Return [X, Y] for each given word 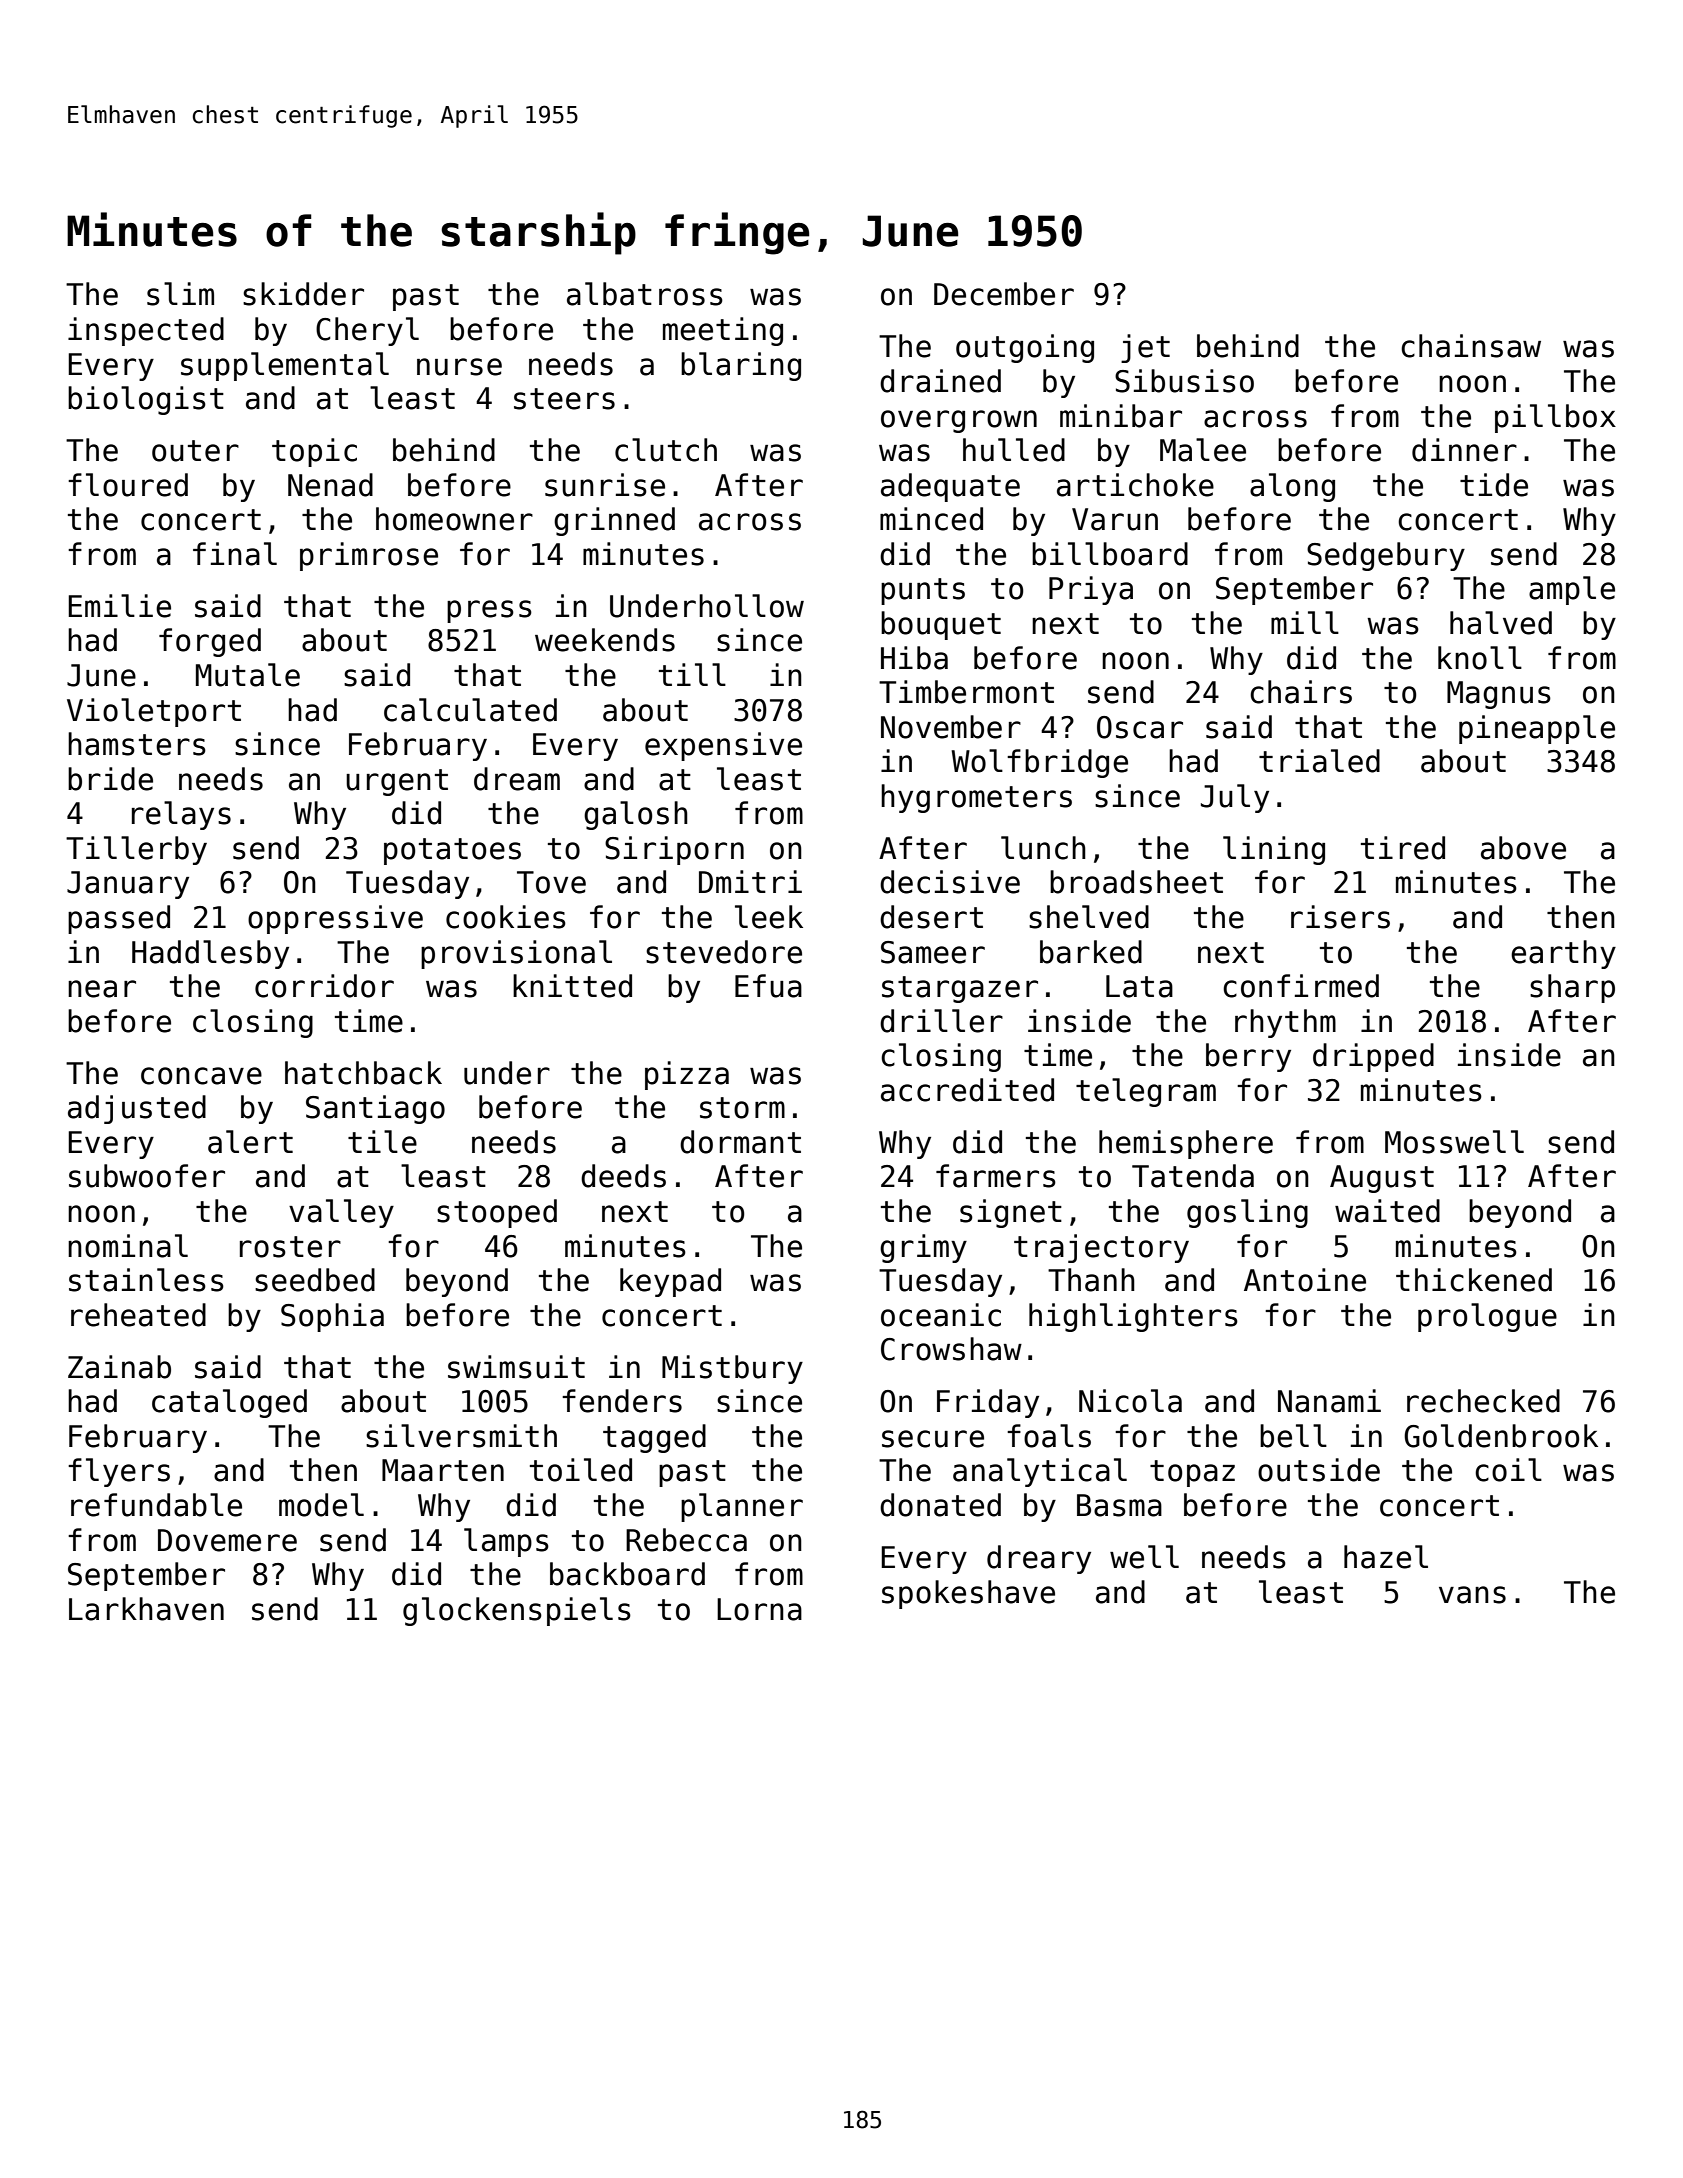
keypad [670, 1282]
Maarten [443, 1470]
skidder [303, 294]
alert [250, 1142]
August [1382, 1179]
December [1004, 294]
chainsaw [1471, 346]
